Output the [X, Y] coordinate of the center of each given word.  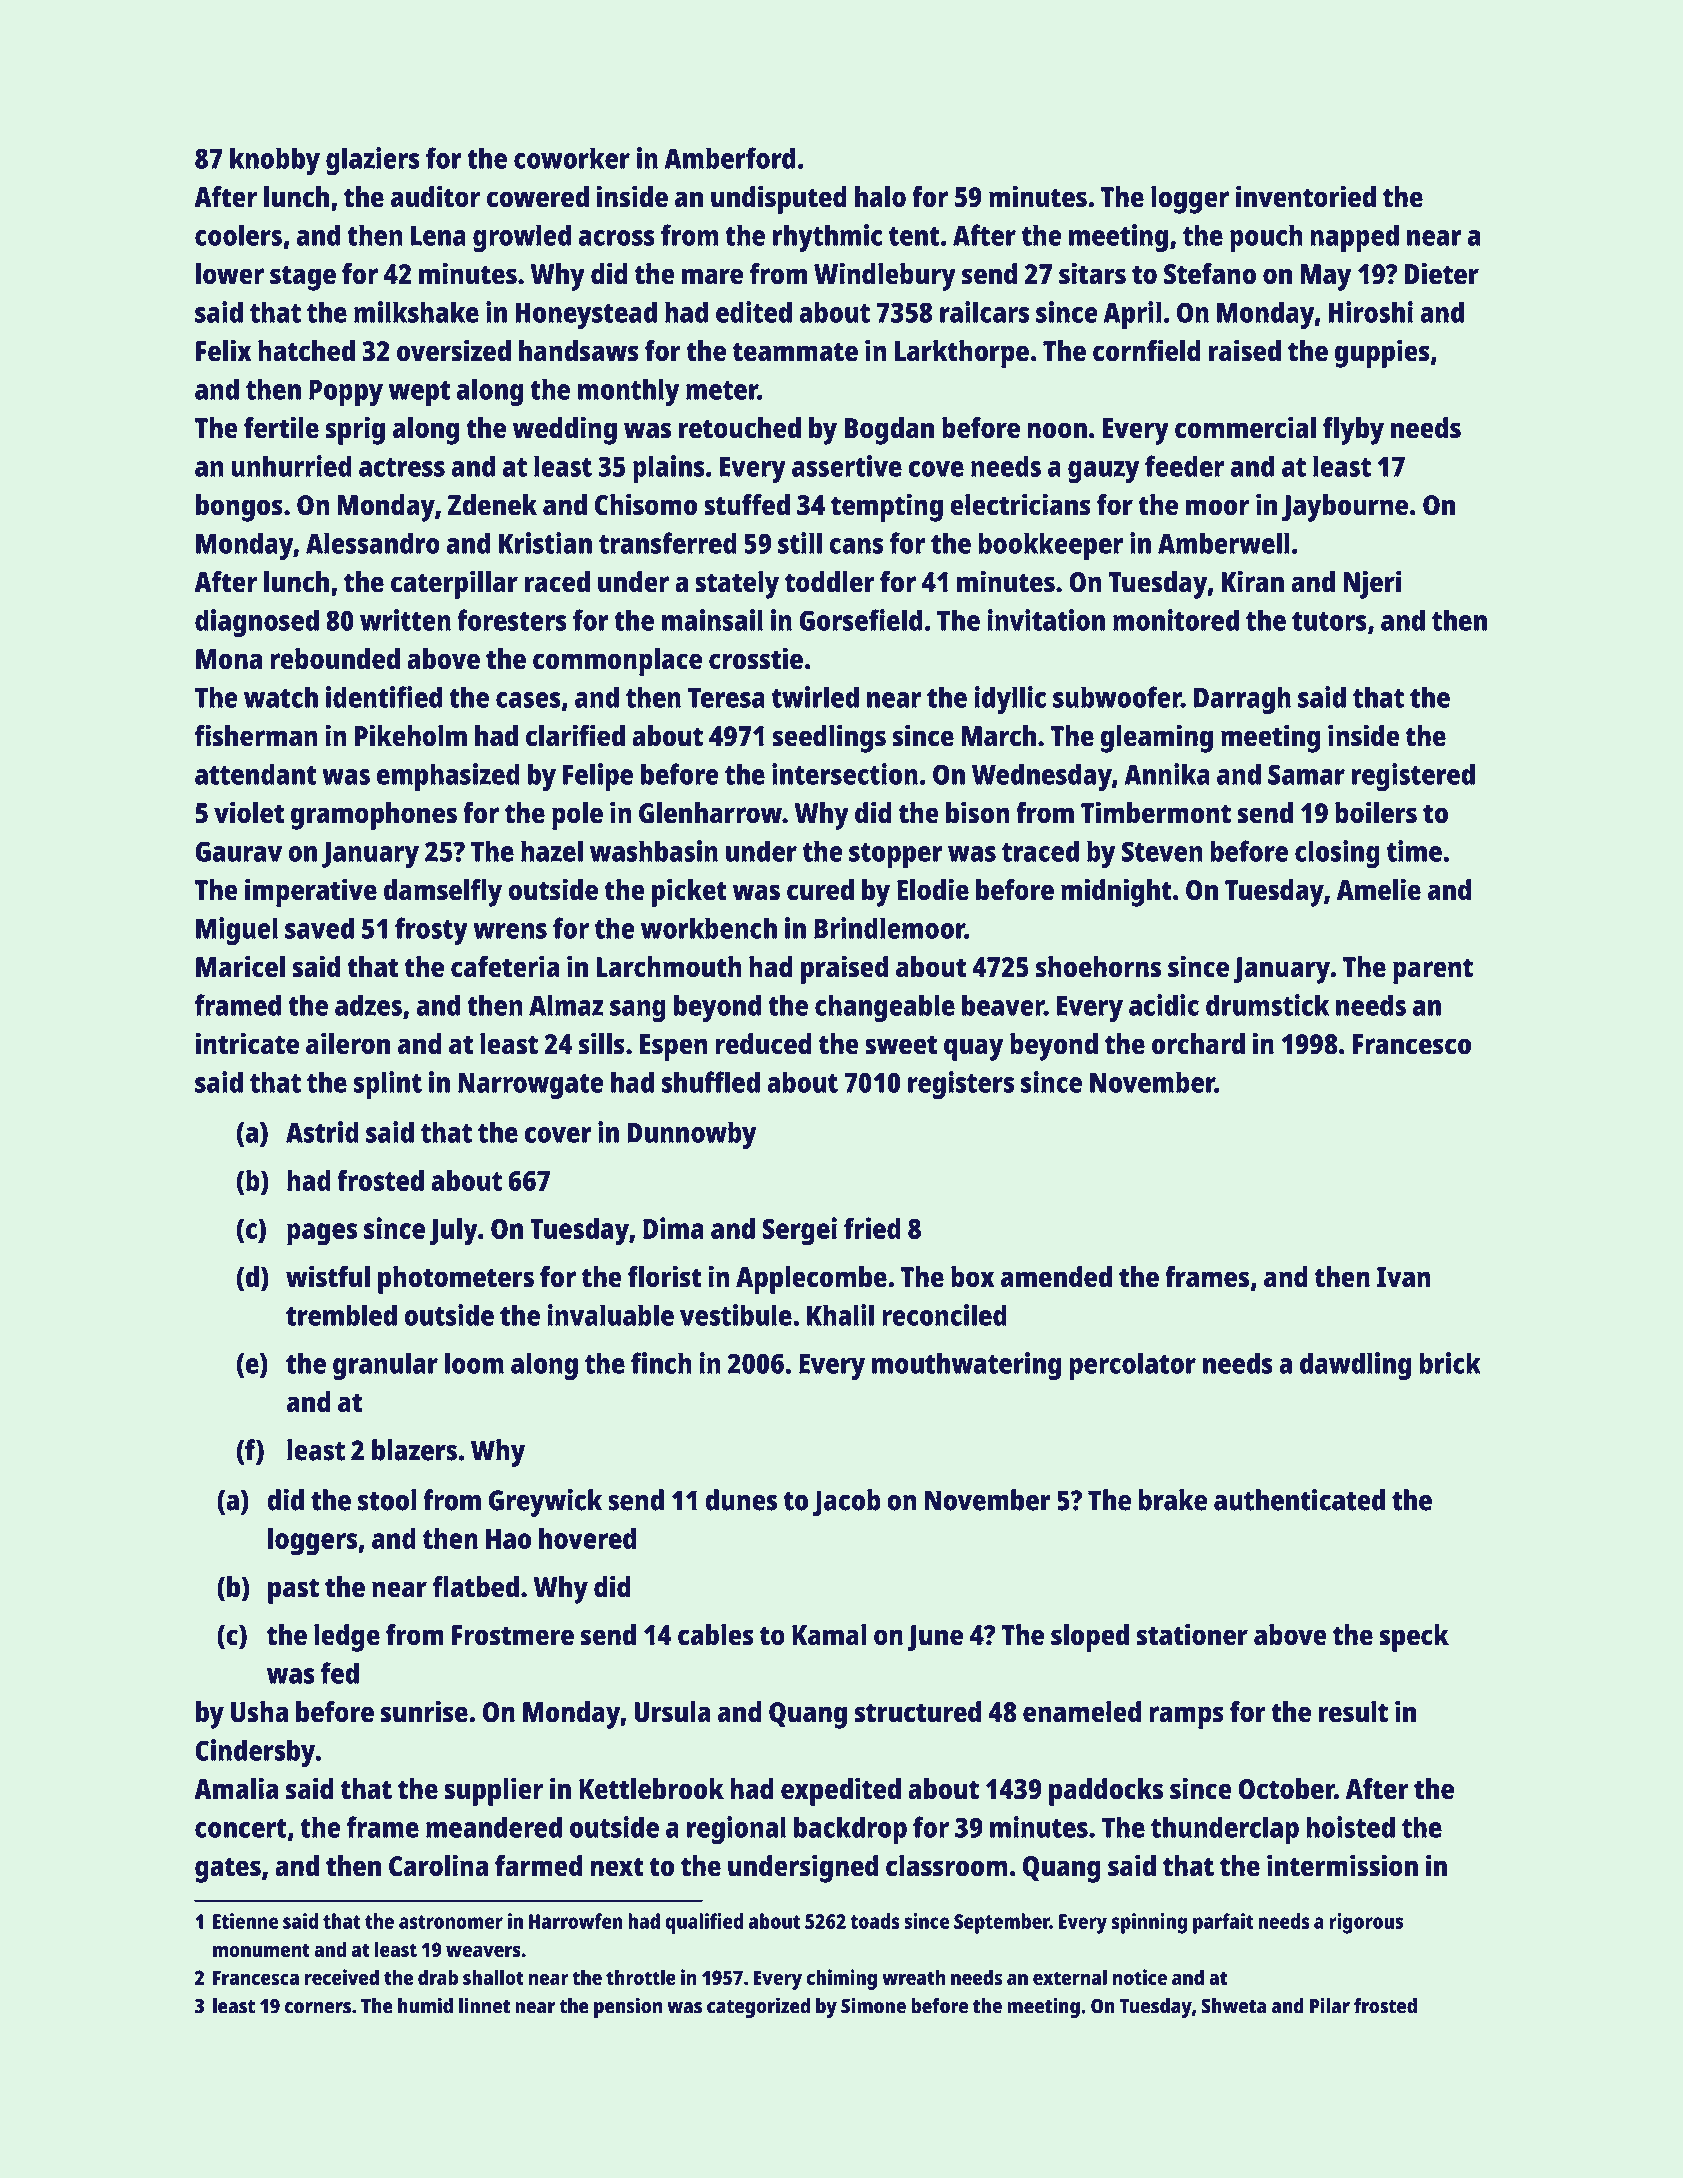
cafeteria [505, 966]
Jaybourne [1345, 508]
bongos [239, 508]
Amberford [729, 158]
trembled [341, 1315]
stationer [1192, 1634]
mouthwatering [966, 1366]
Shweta [1233, 2006]
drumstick [1267, 1005]
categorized [758, 2007]
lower [230, 274]
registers [961, 1085]
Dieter [1442, 273]
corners [318, 2008]
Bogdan [889, 431]
